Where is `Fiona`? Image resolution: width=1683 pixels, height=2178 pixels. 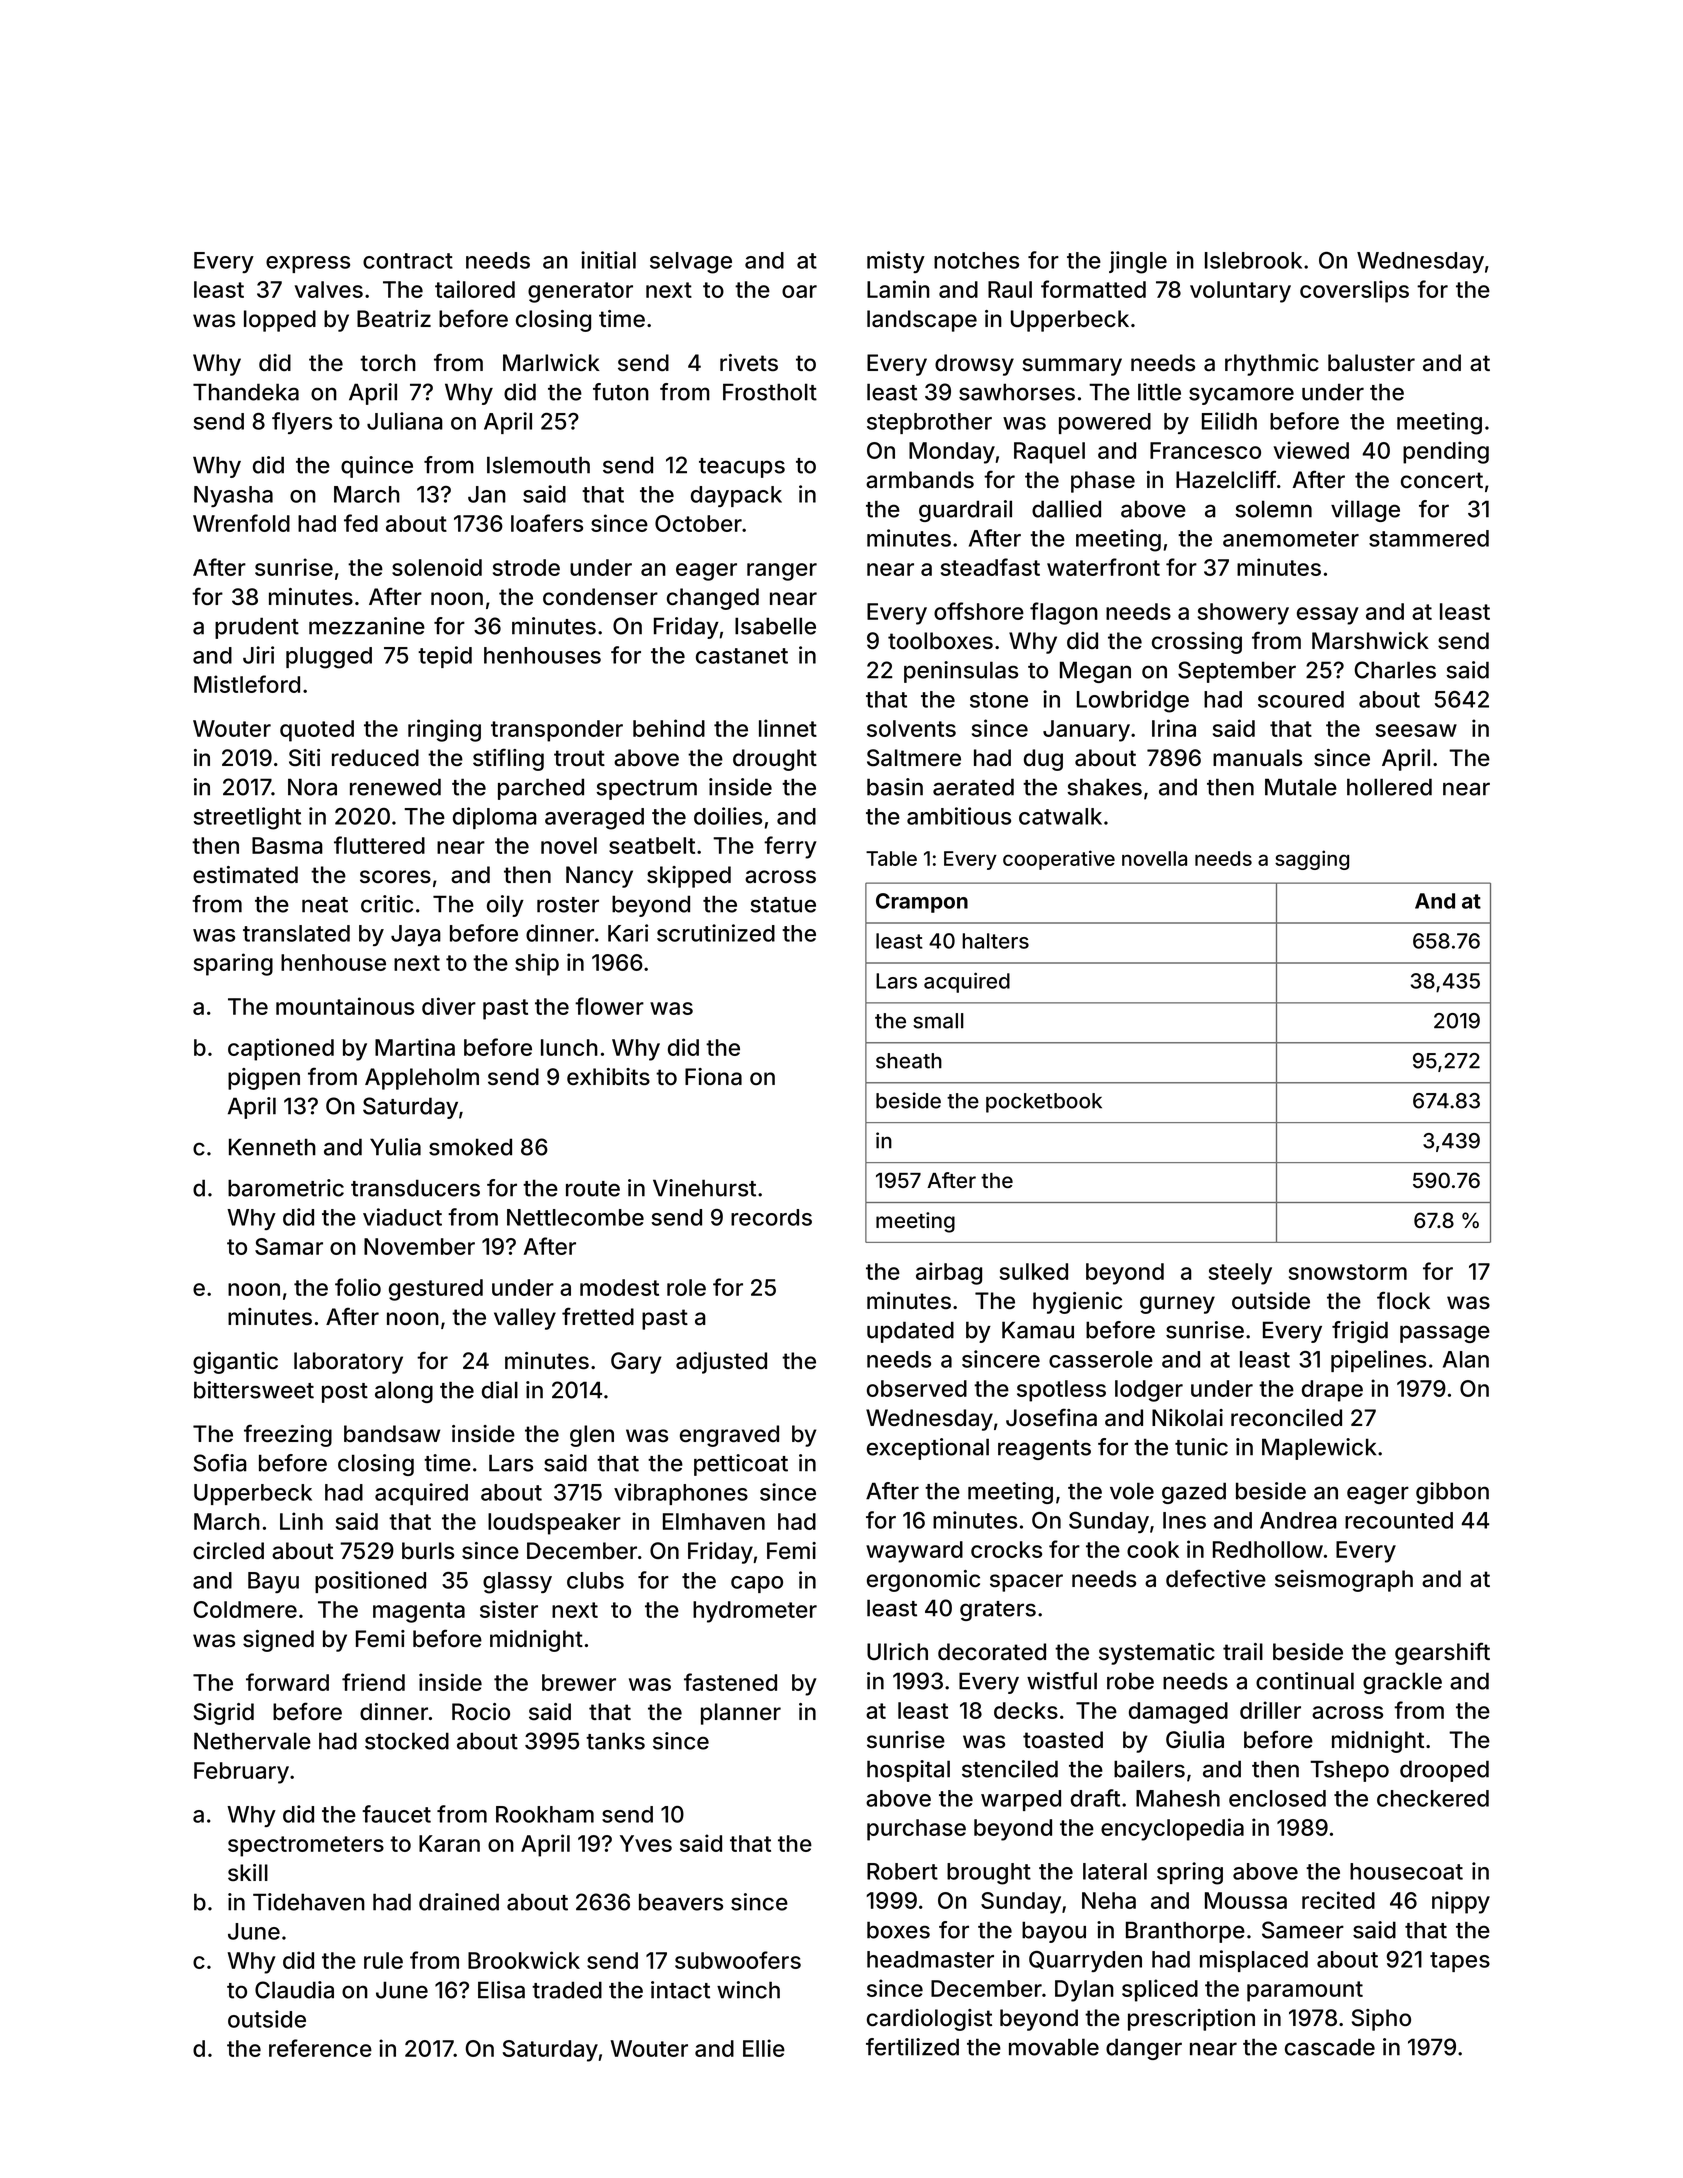
Fiona is located at coordinates (713, 1077).
